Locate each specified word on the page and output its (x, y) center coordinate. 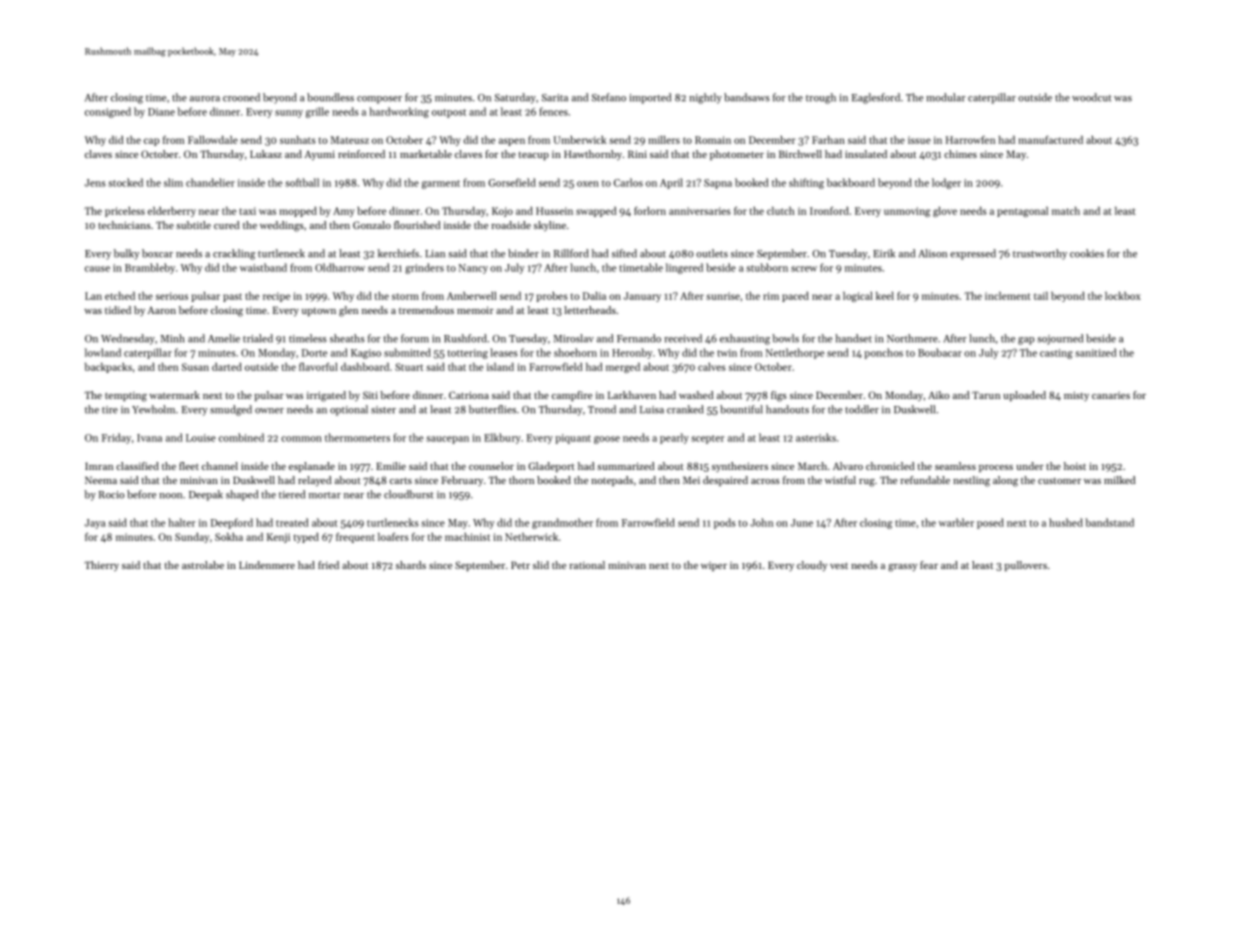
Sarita (555, 98)
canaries (1111, 395)
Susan (195, 367)
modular (946, 97)
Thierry (101, 566)
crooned (241, 97)
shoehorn (575, 352)
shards (411, 565)
